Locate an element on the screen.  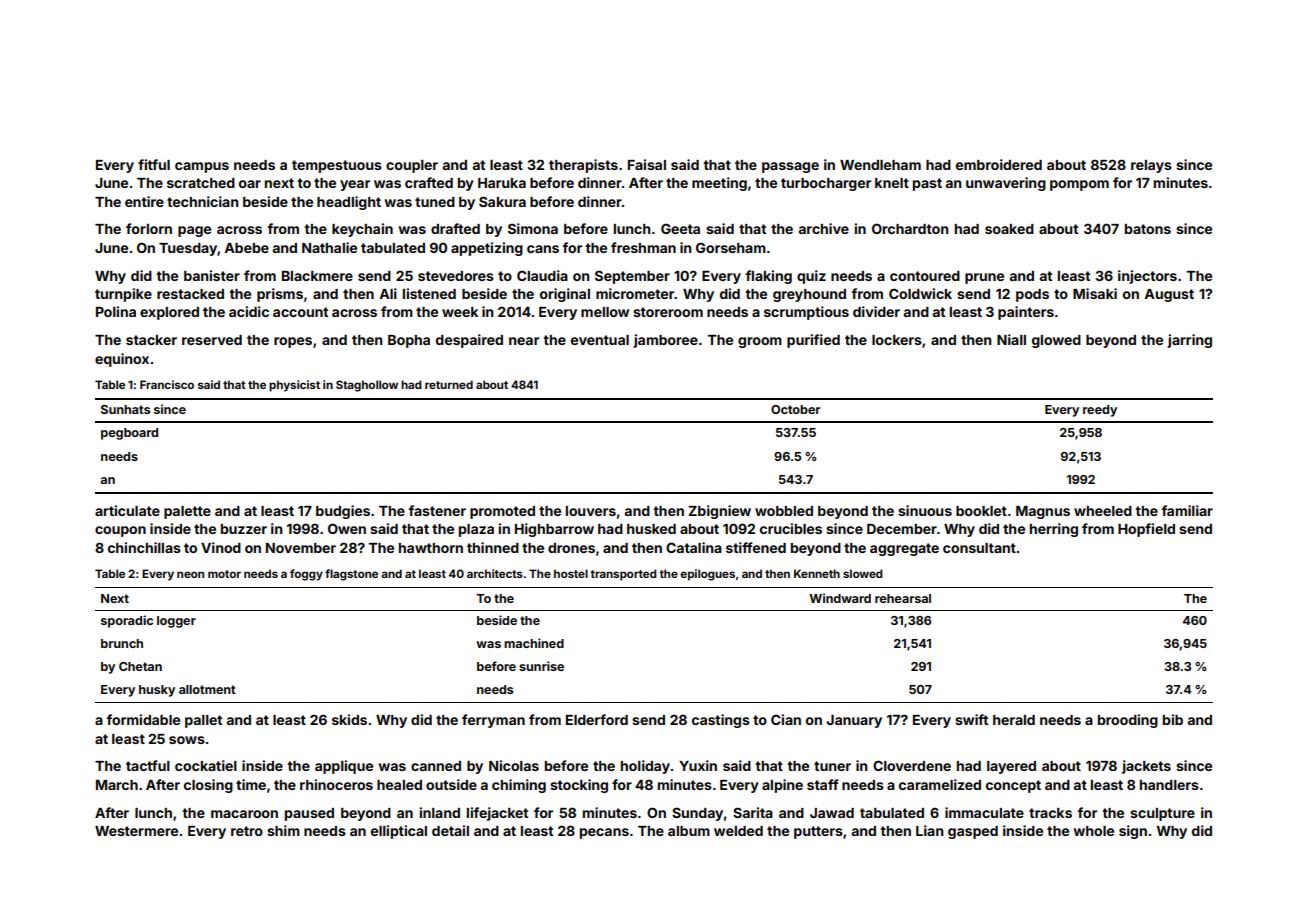
familiar is located at coordinates (1187, 510).
